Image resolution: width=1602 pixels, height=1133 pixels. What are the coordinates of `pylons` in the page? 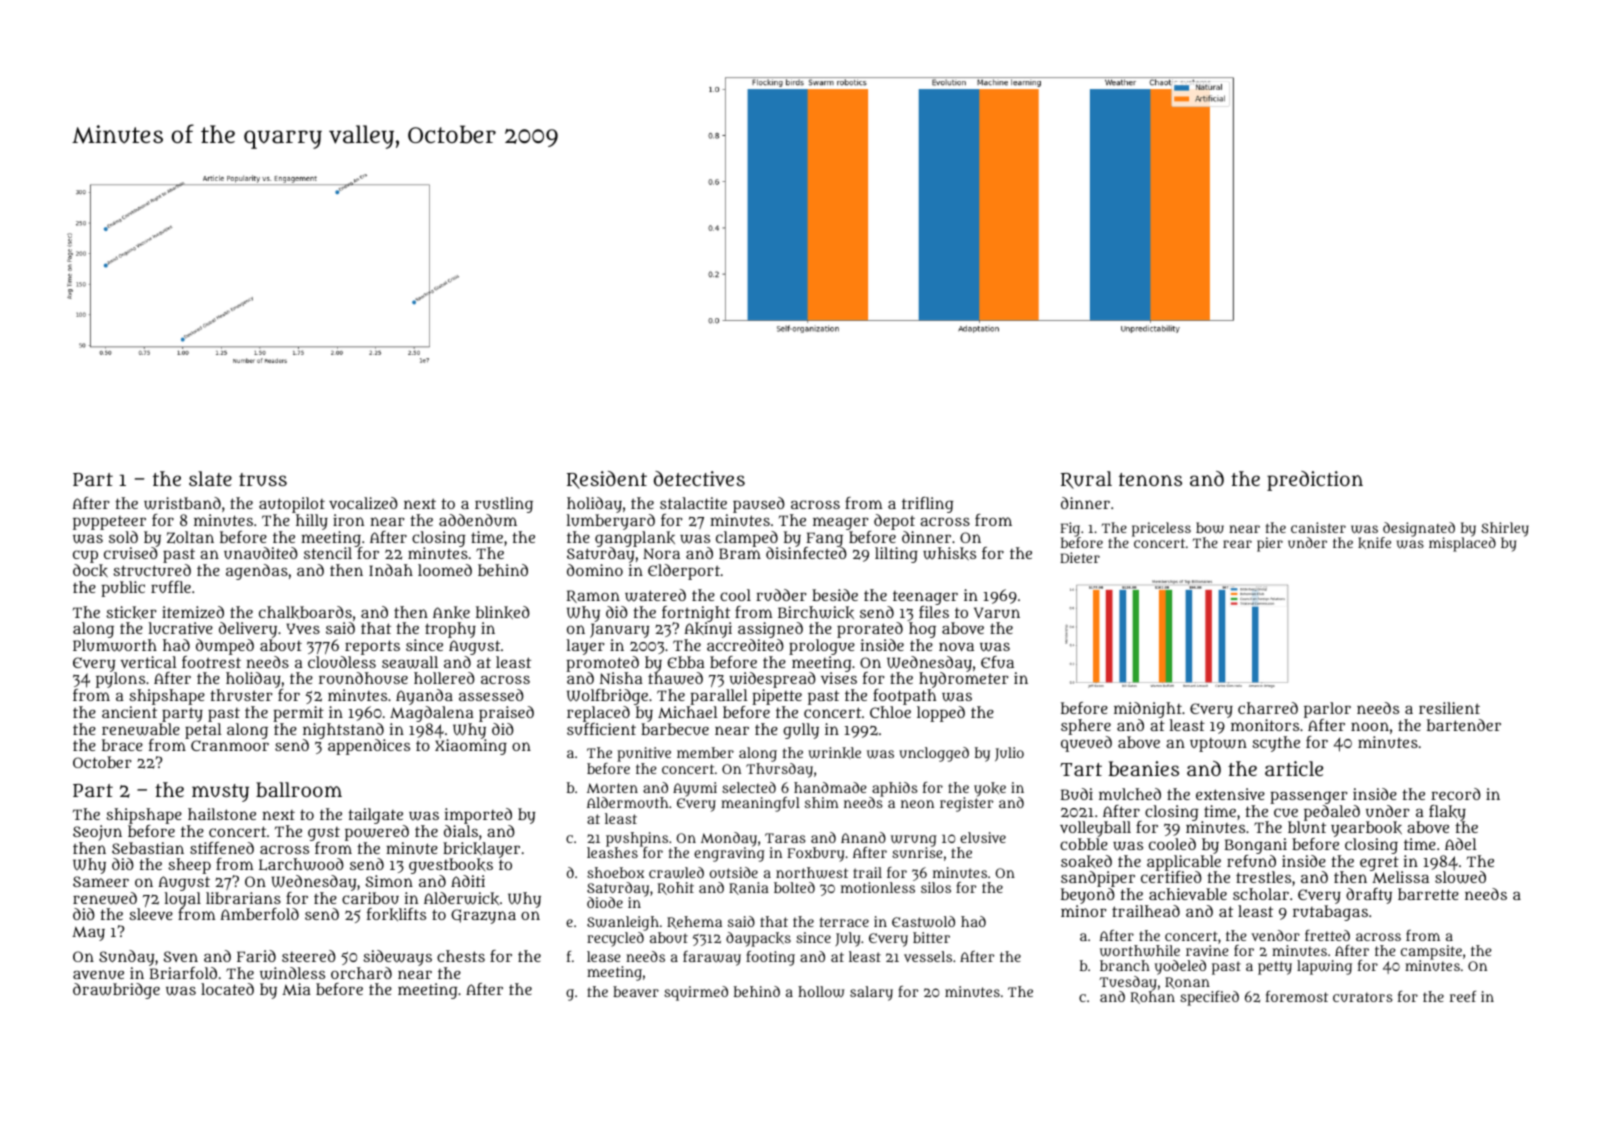 It's located at (120, 680).
